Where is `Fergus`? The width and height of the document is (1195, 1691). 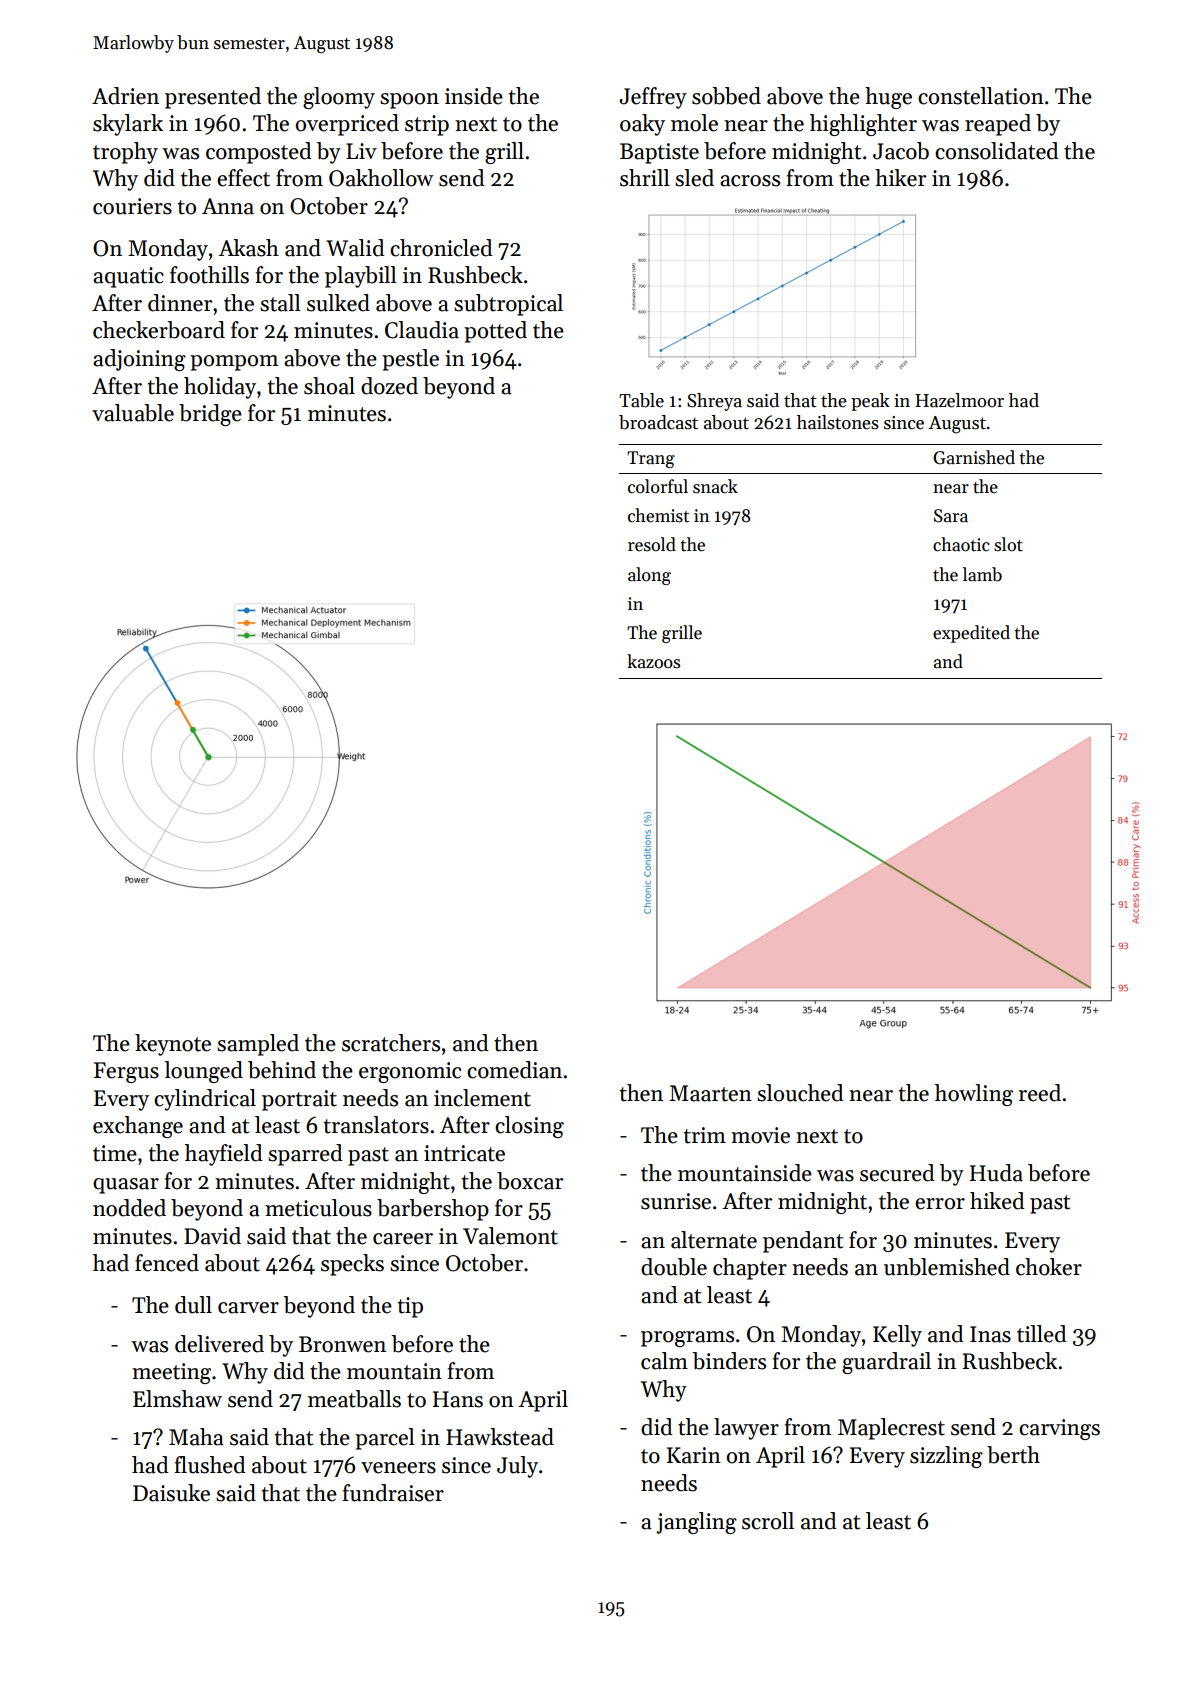
Fergus is located at coordinates (126, 1072).
